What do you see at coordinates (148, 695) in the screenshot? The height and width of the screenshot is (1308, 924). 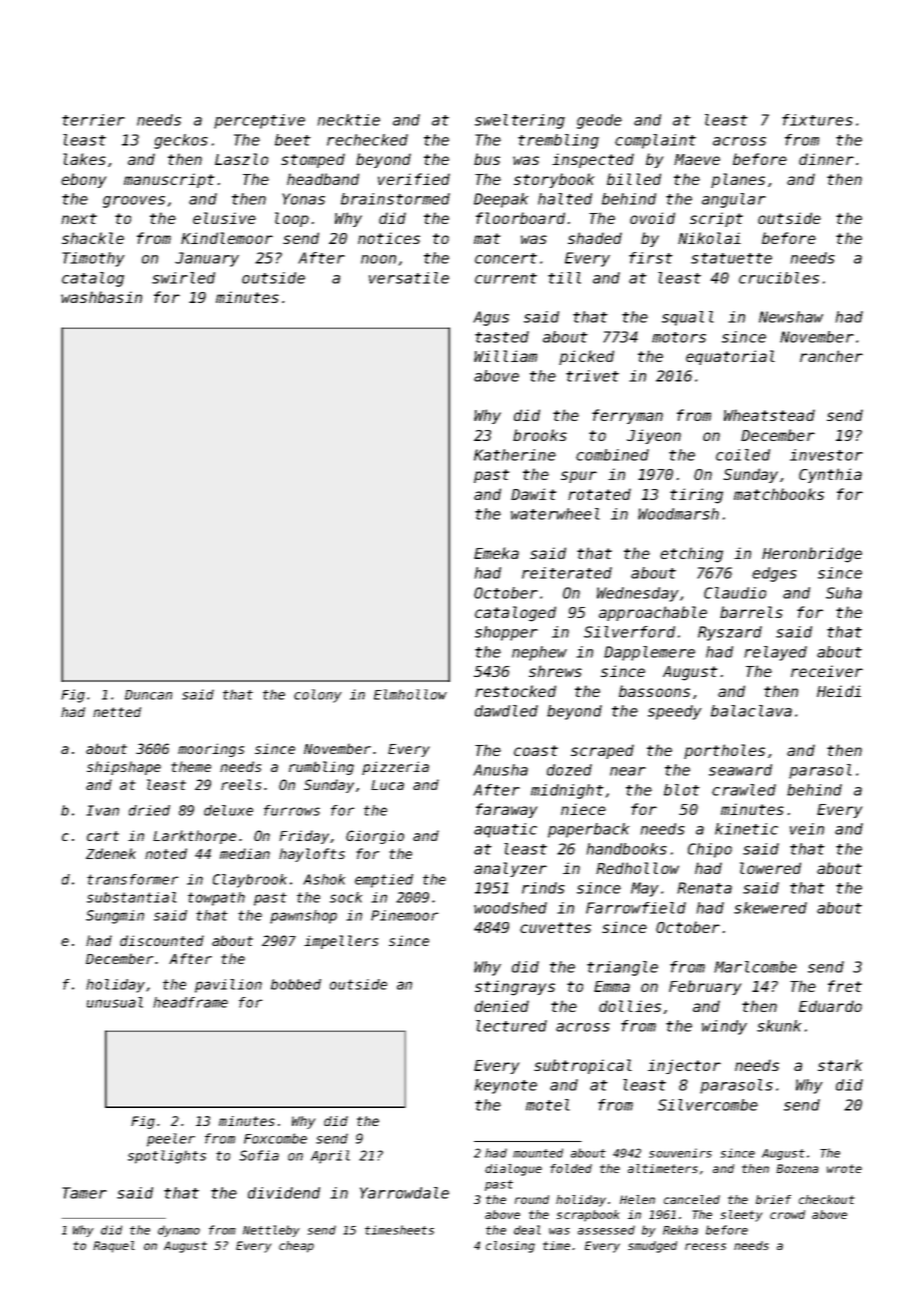 I see `Duncan` at bounding box center [148, 695].
